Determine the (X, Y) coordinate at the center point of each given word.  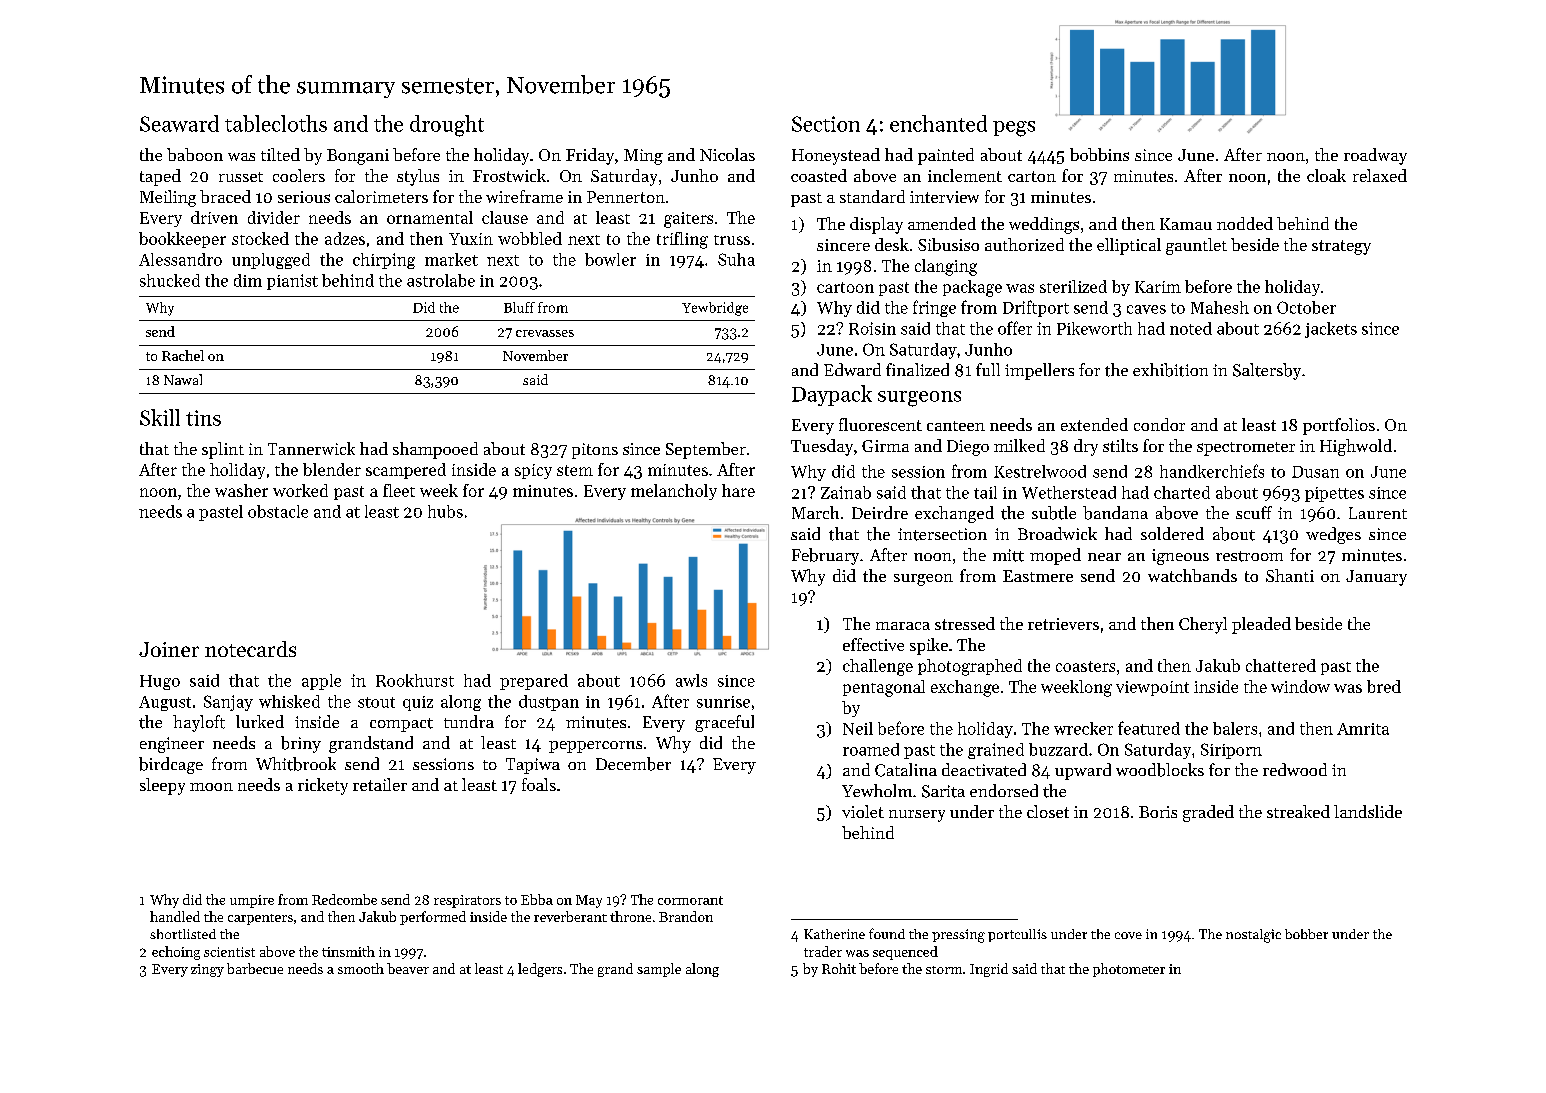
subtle (1054, 513)
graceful (724, 723)
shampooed (435, 450)
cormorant (690, 900)
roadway (1375, 156)
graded (1208, 813)
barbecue (255, 968)
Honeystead (836, 156)
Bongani (358, 157)
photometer (1129, 970)
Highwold (1356, 447)
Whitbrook (296, 764)
